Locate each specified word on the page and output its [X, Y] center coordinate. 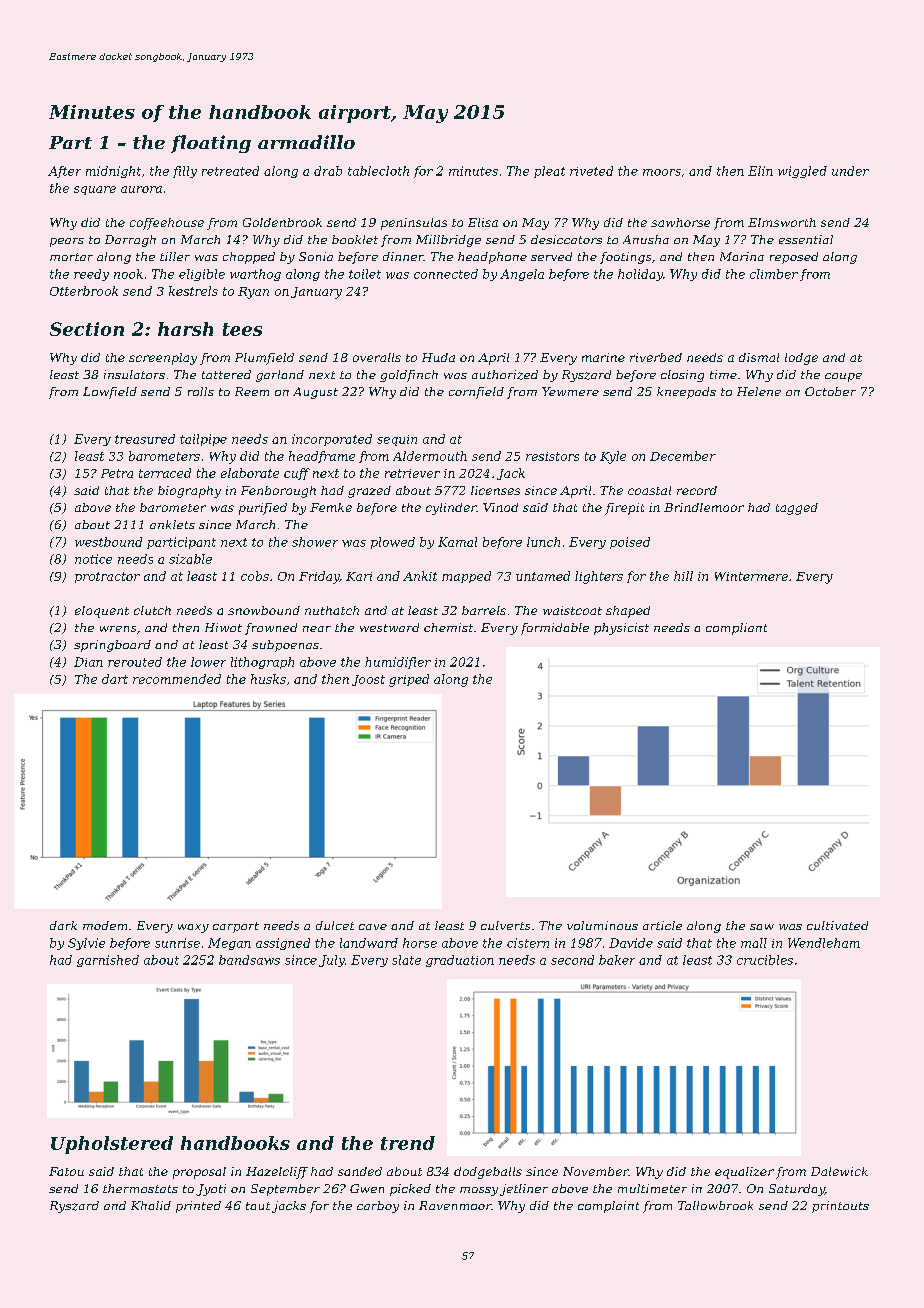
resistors [552, 456]
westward [389, 627]
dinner [403, 256]
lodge [801, 359]
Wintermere [751, 576]
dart [115, 679]
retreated [230, 171]
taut [258, 1206]
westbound [108, 542]
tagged [797, 509]
